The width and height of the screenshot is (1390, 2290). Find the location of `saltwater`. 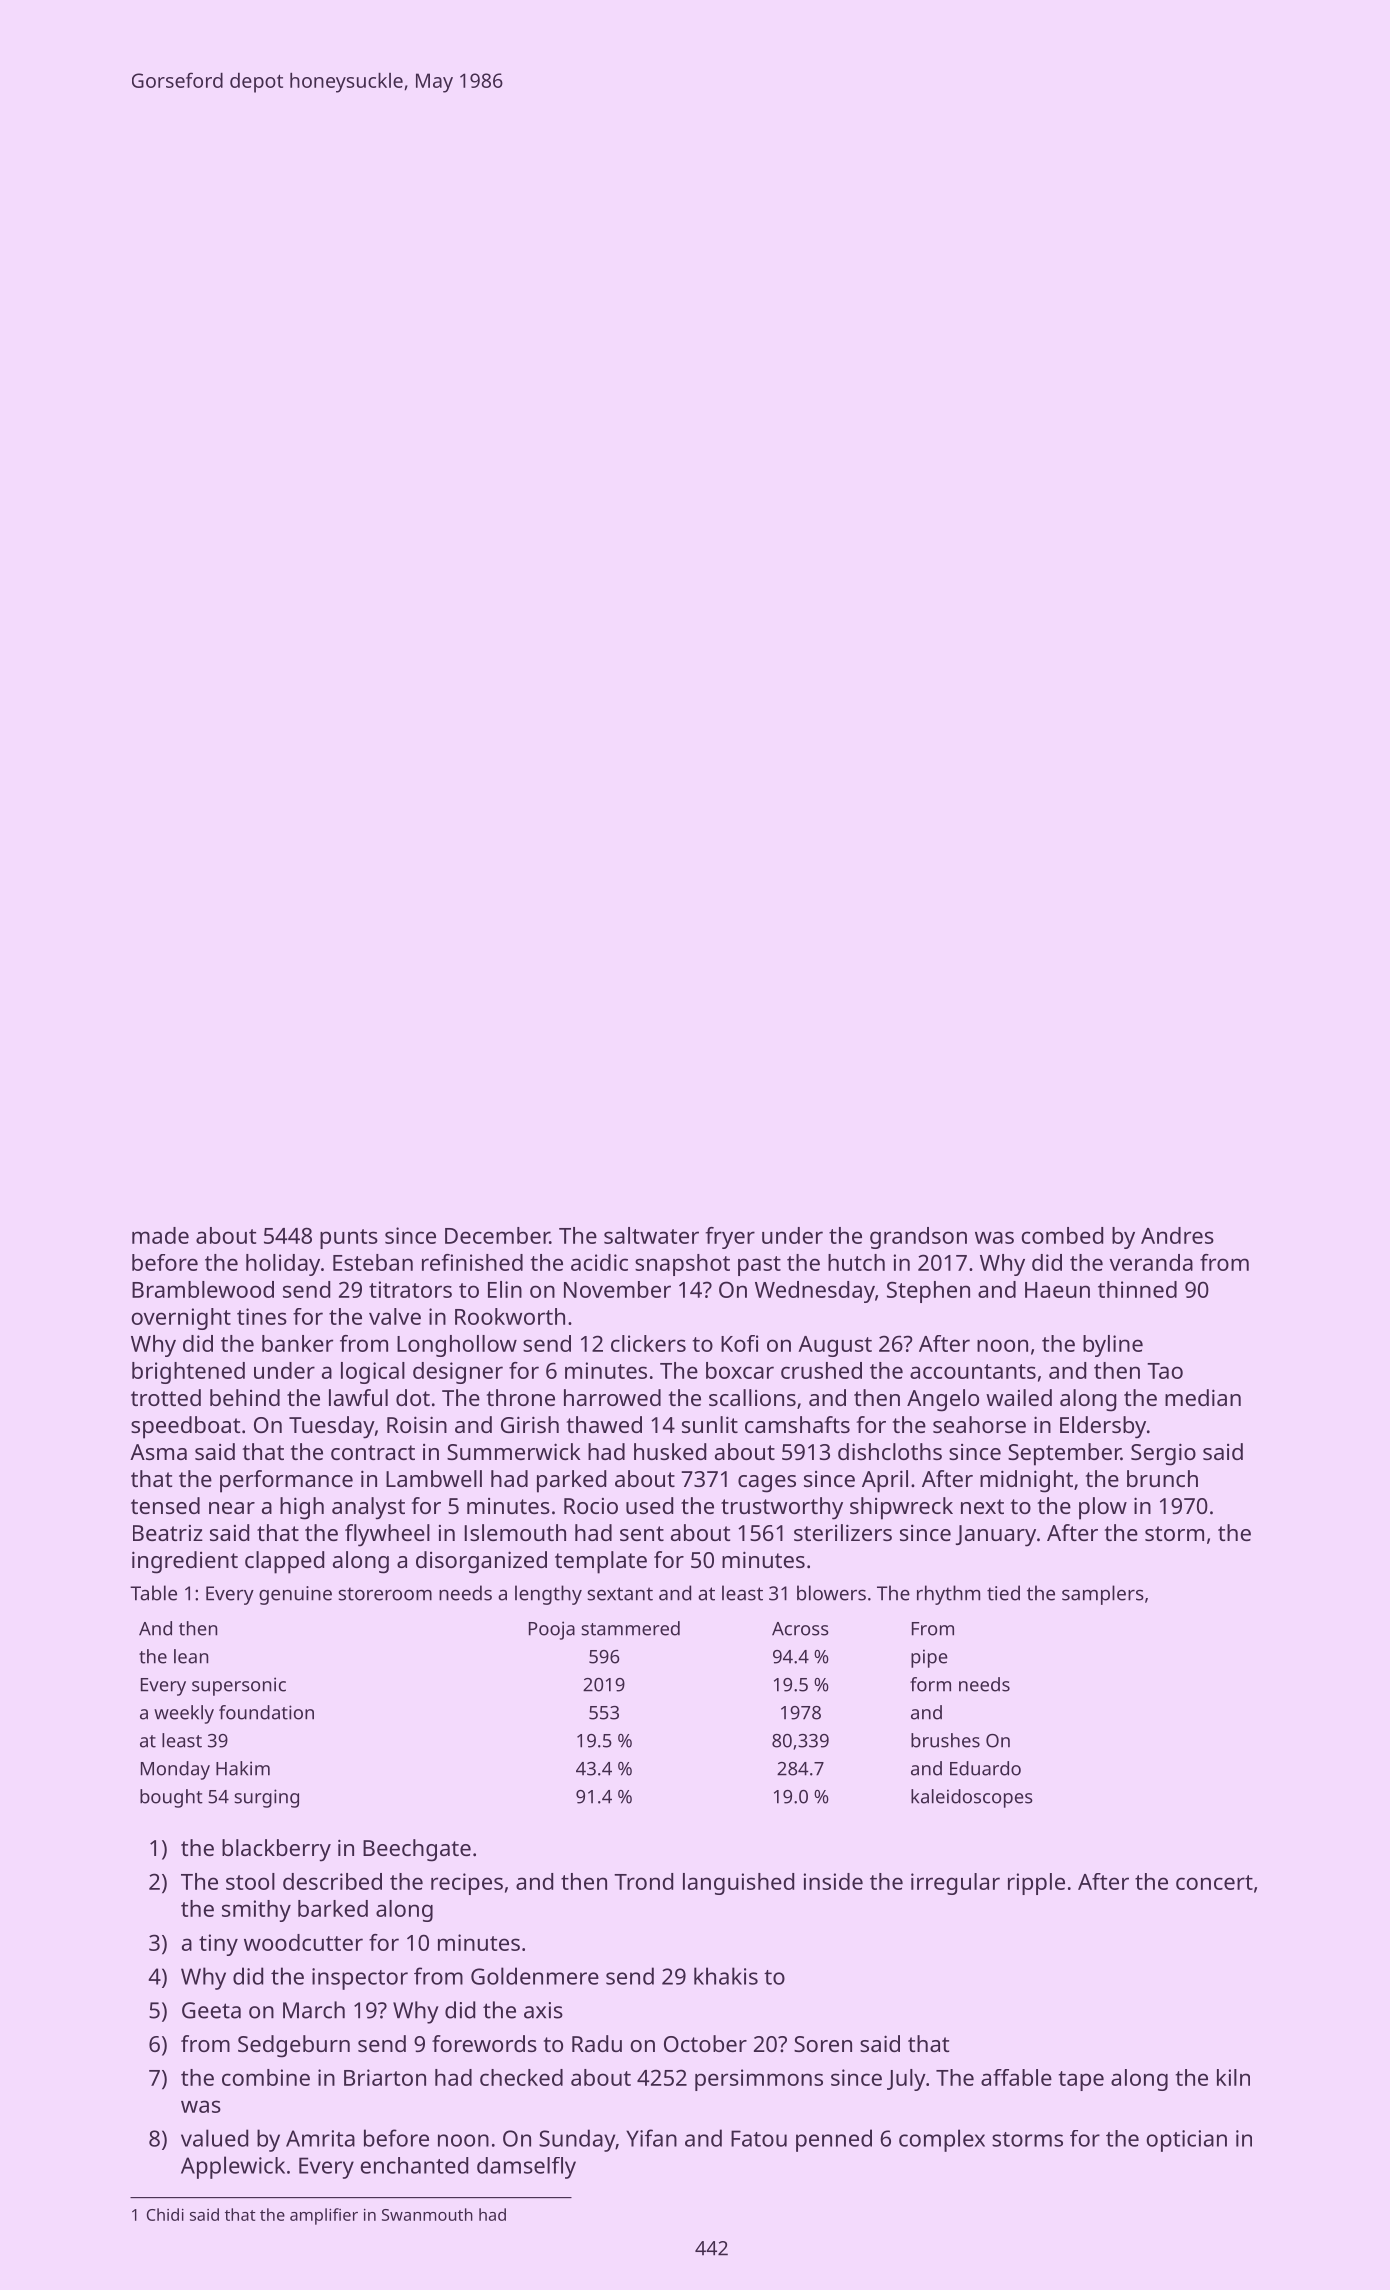

saltwater is located at coordinates (651, 1235).
